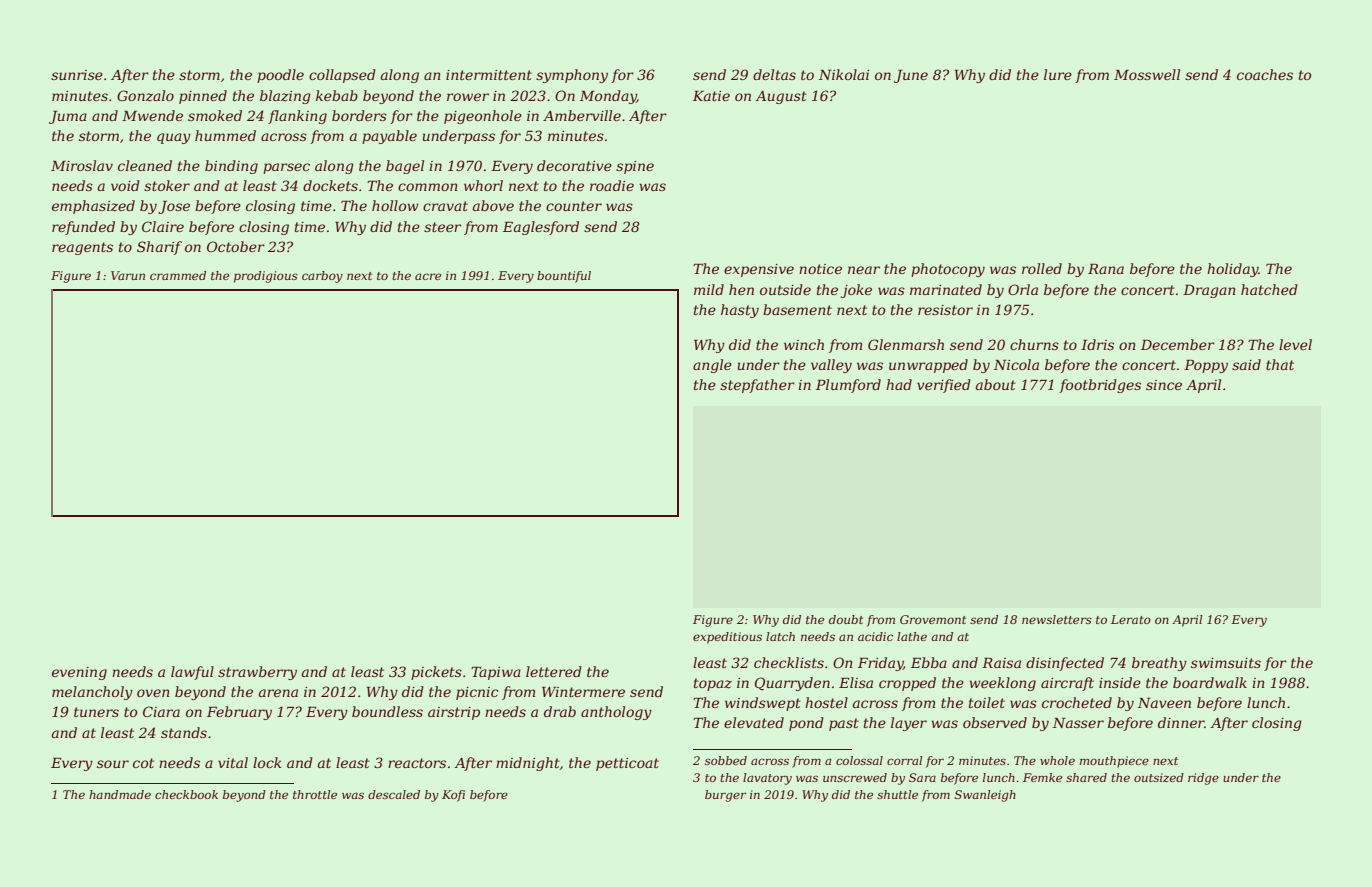 The image size is (1372, 887). I want to click on lure, so click(1058, 74).
